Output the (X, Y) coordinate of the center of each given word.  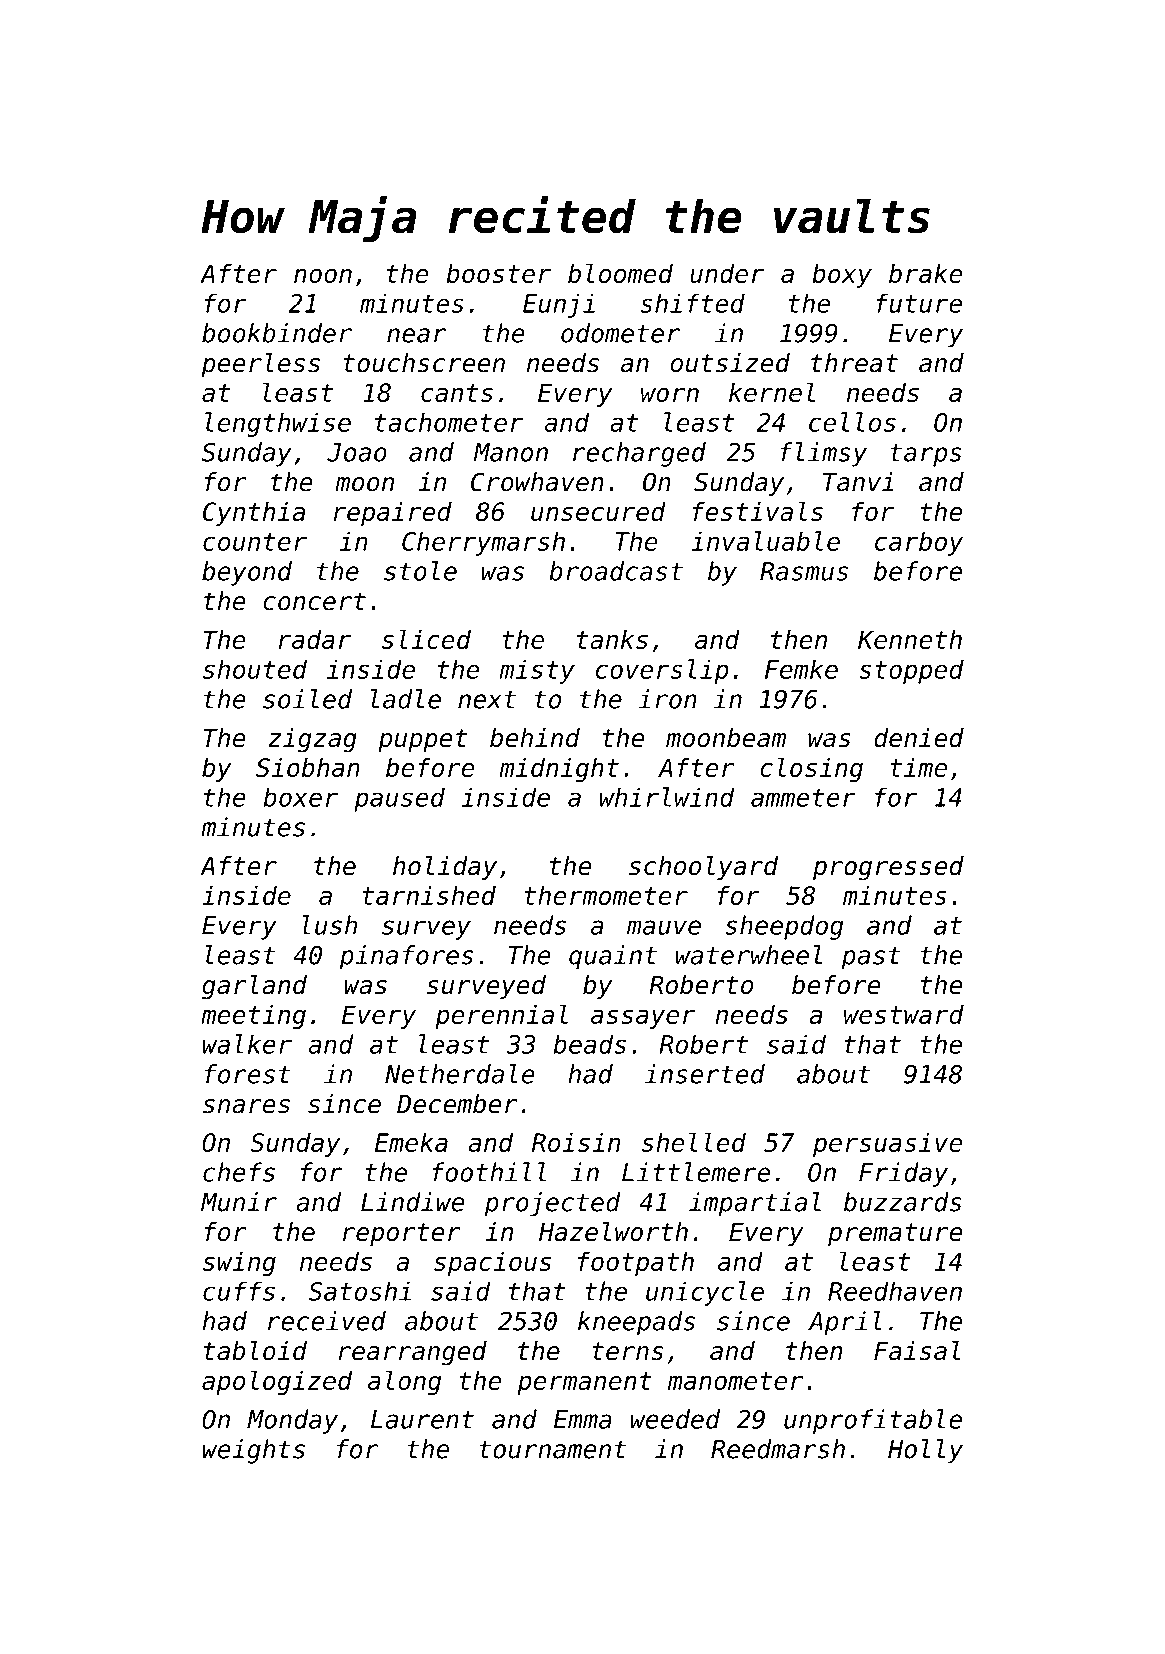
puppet (422, 740)
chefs (239, 1172)
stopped (911, 671)
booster (499, 273)
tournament (552, 1449)
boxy (842, 275)
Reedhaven (895, 1291)
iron (667, 699)
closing (811, 769)
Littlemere (696, 1172)
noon (323, 276)
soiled (307, 699)
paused (399, 799)
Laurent (422, 1419)
